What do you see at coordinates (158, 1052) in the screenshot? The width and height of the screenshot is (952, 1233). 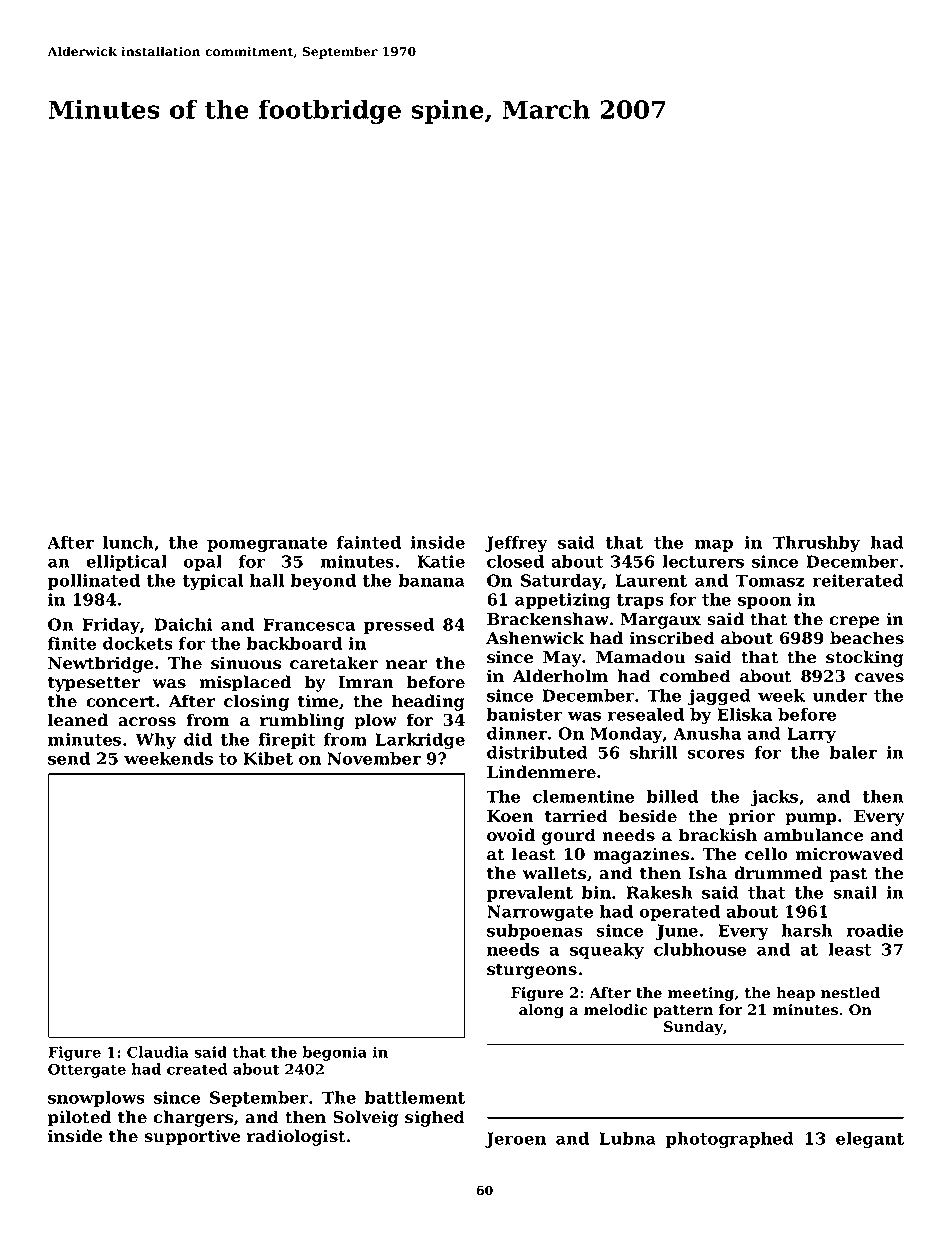 I see `Claudia` at bounding box center [158, 1052].
